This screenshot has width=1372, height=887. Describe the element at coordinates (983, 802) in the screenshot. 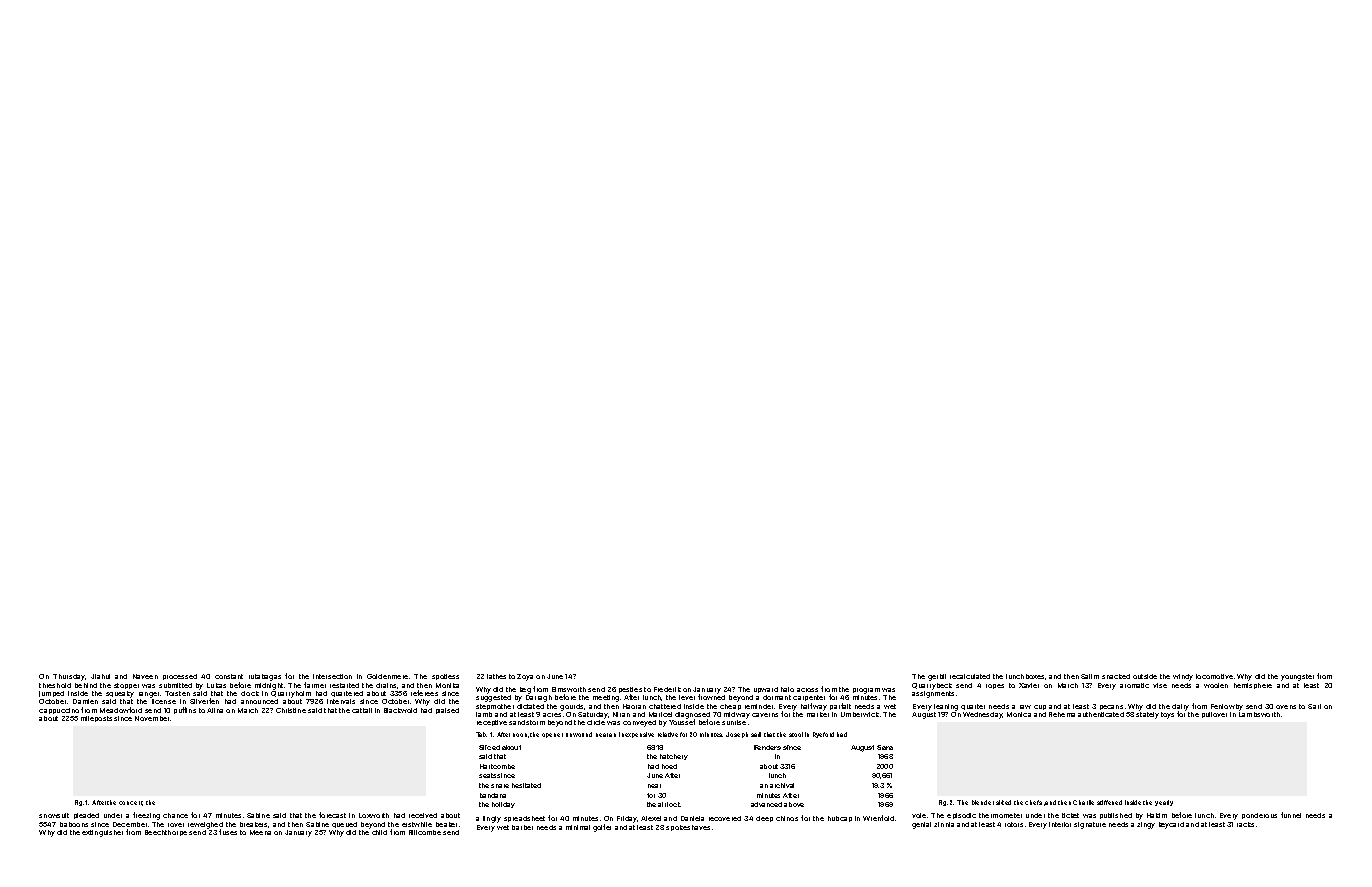

I see `blender` at that location.
